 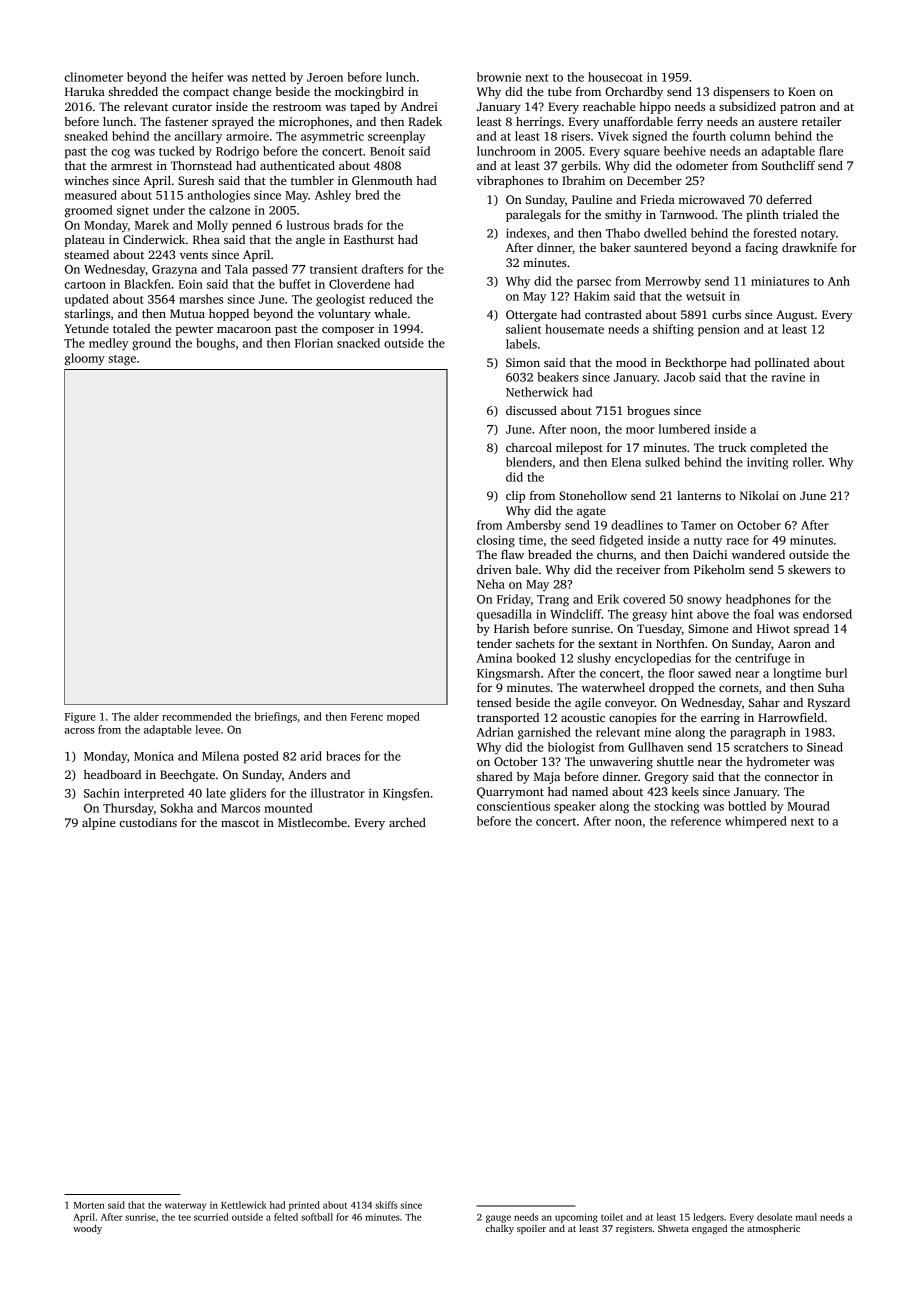 What do you see at coordinates (154, 239) in the document?
I see `Cinderwick` at bounding box center [154, 239].
